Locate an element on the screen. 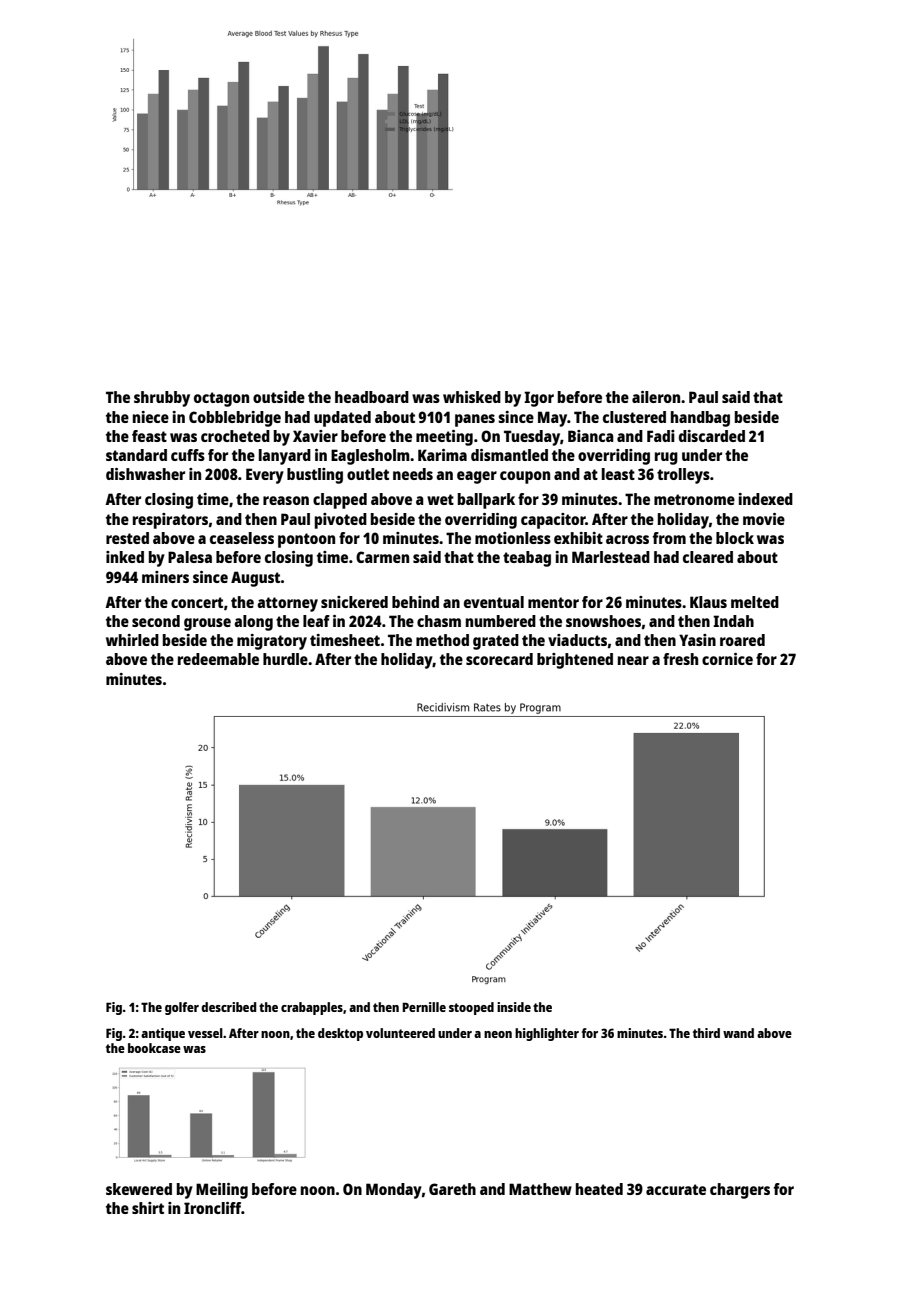 The height and width of the screenshot is (1316, 908). octagon is located at coordinates (221, 399).
